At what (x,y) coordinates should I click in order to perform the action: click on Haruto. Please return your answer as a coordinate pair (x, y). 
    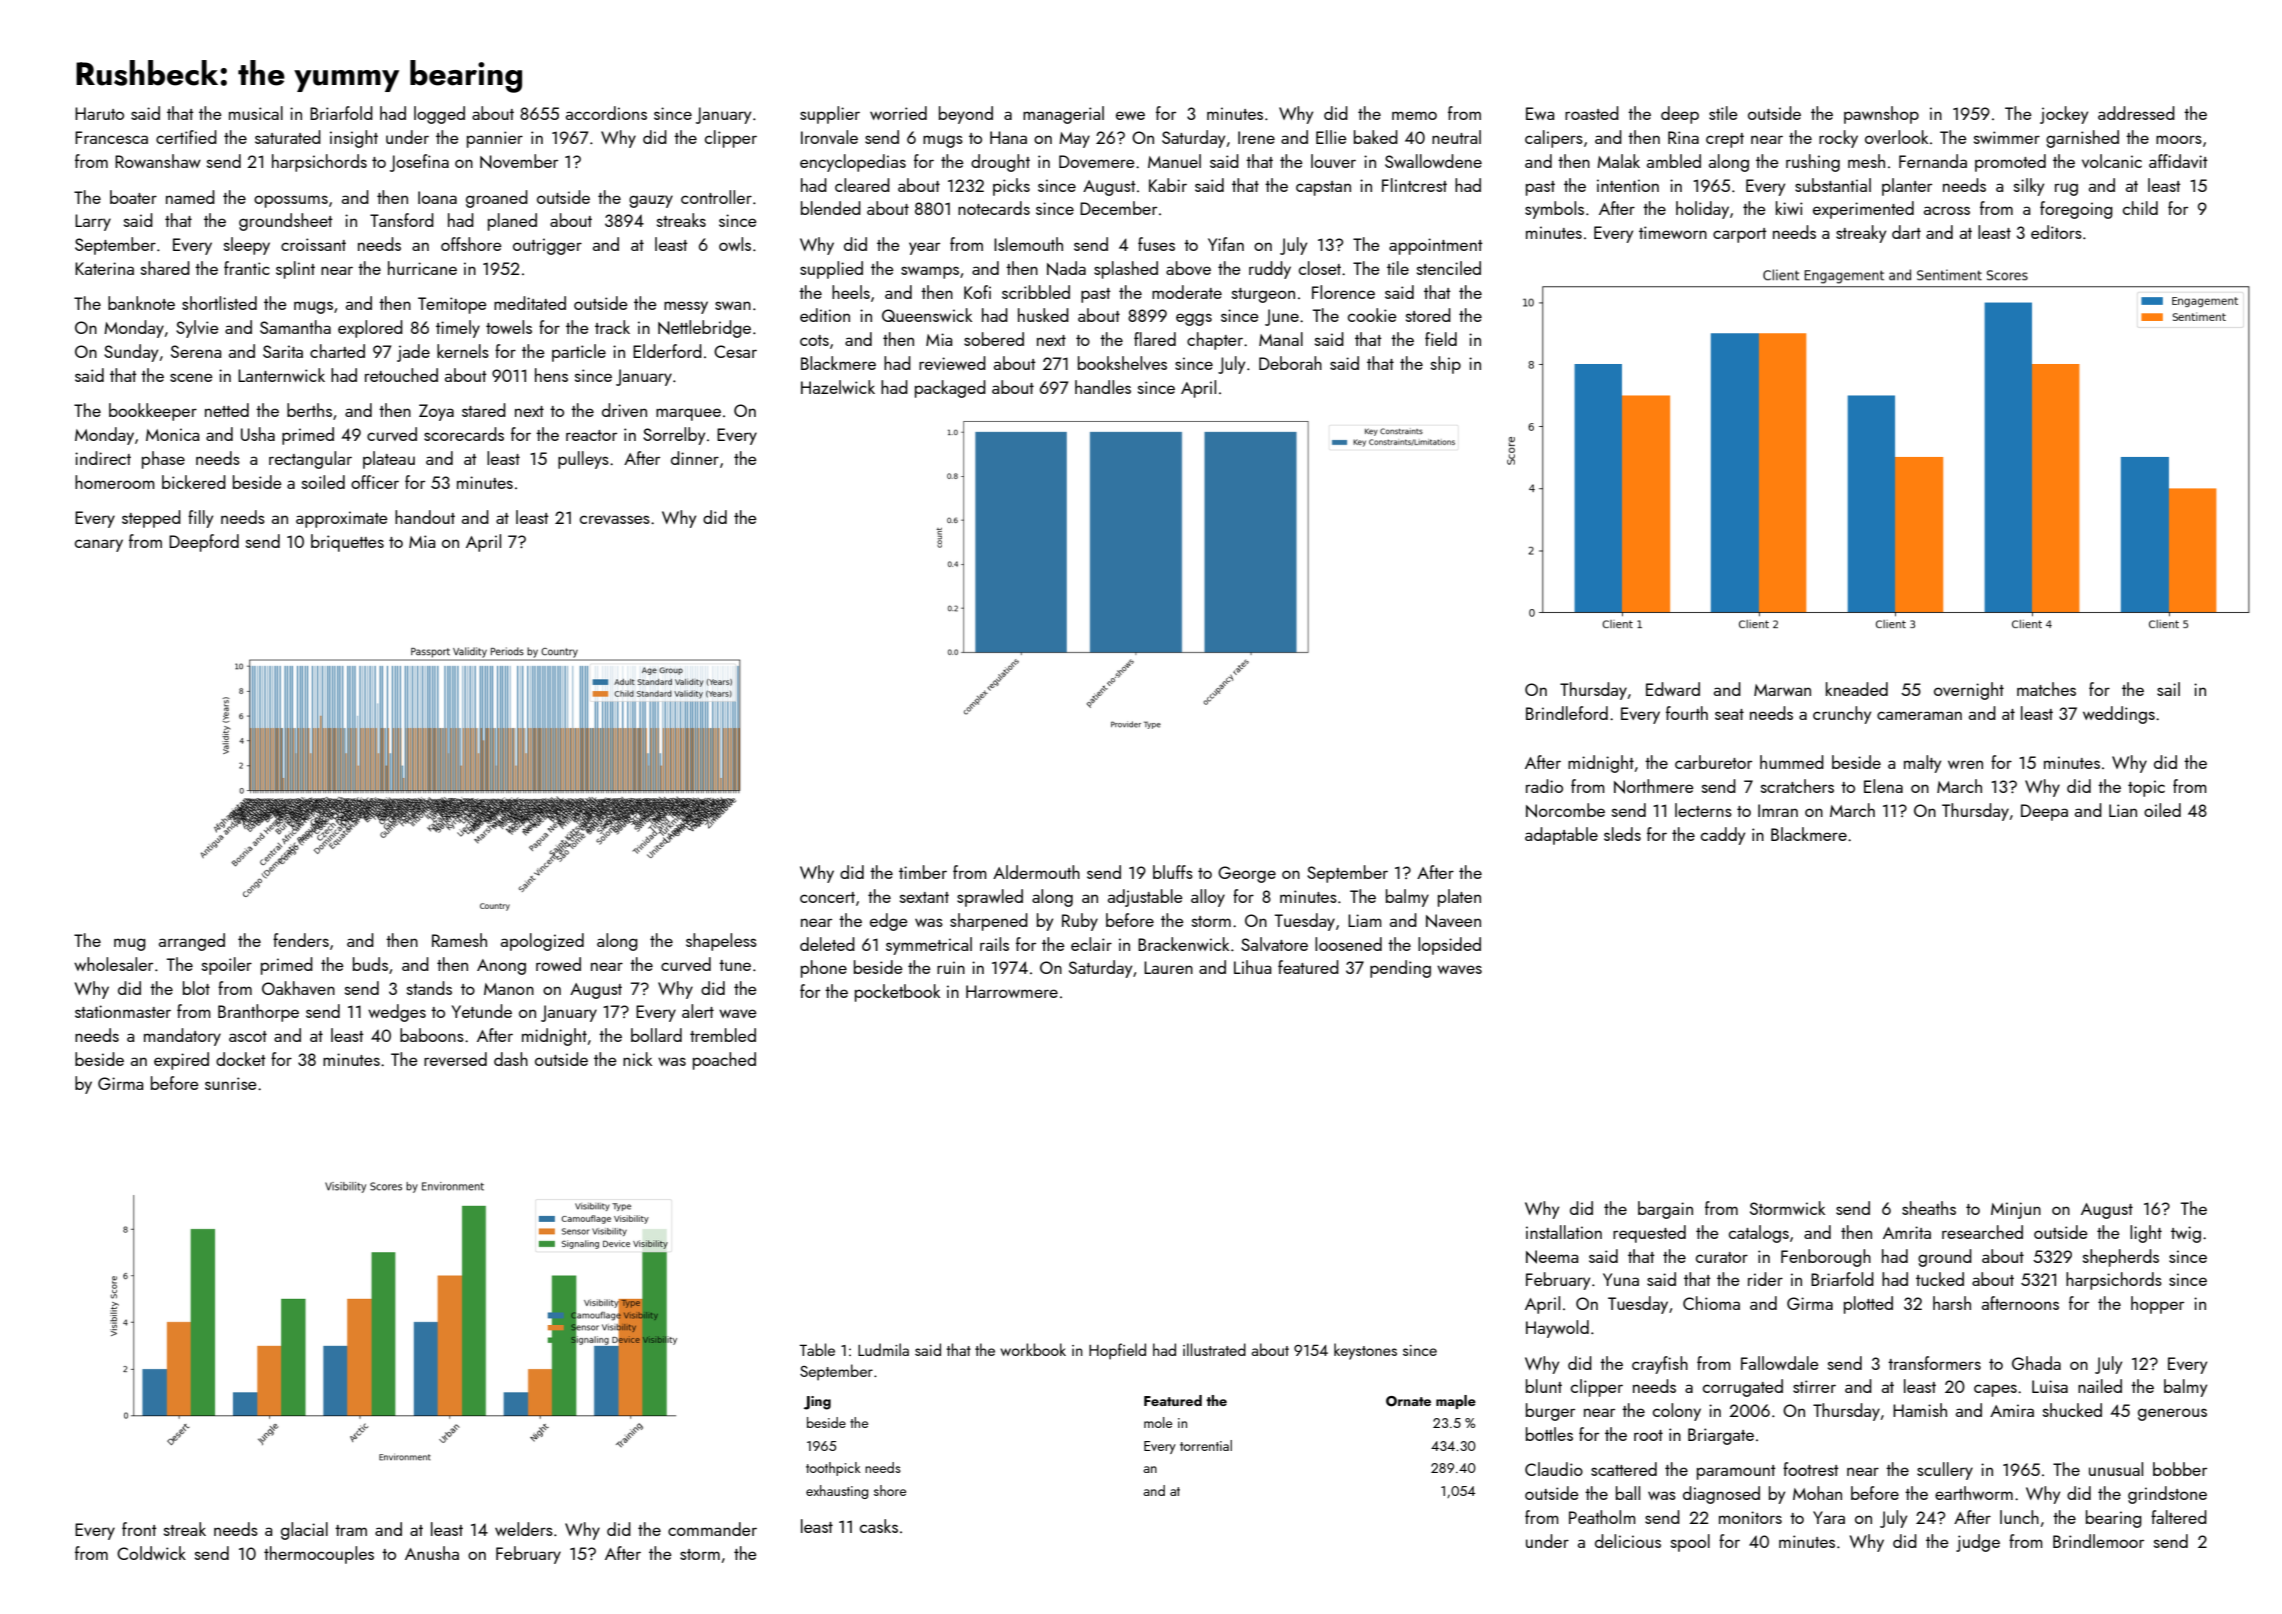
    Looking at the image, I should click on (99, 113).
